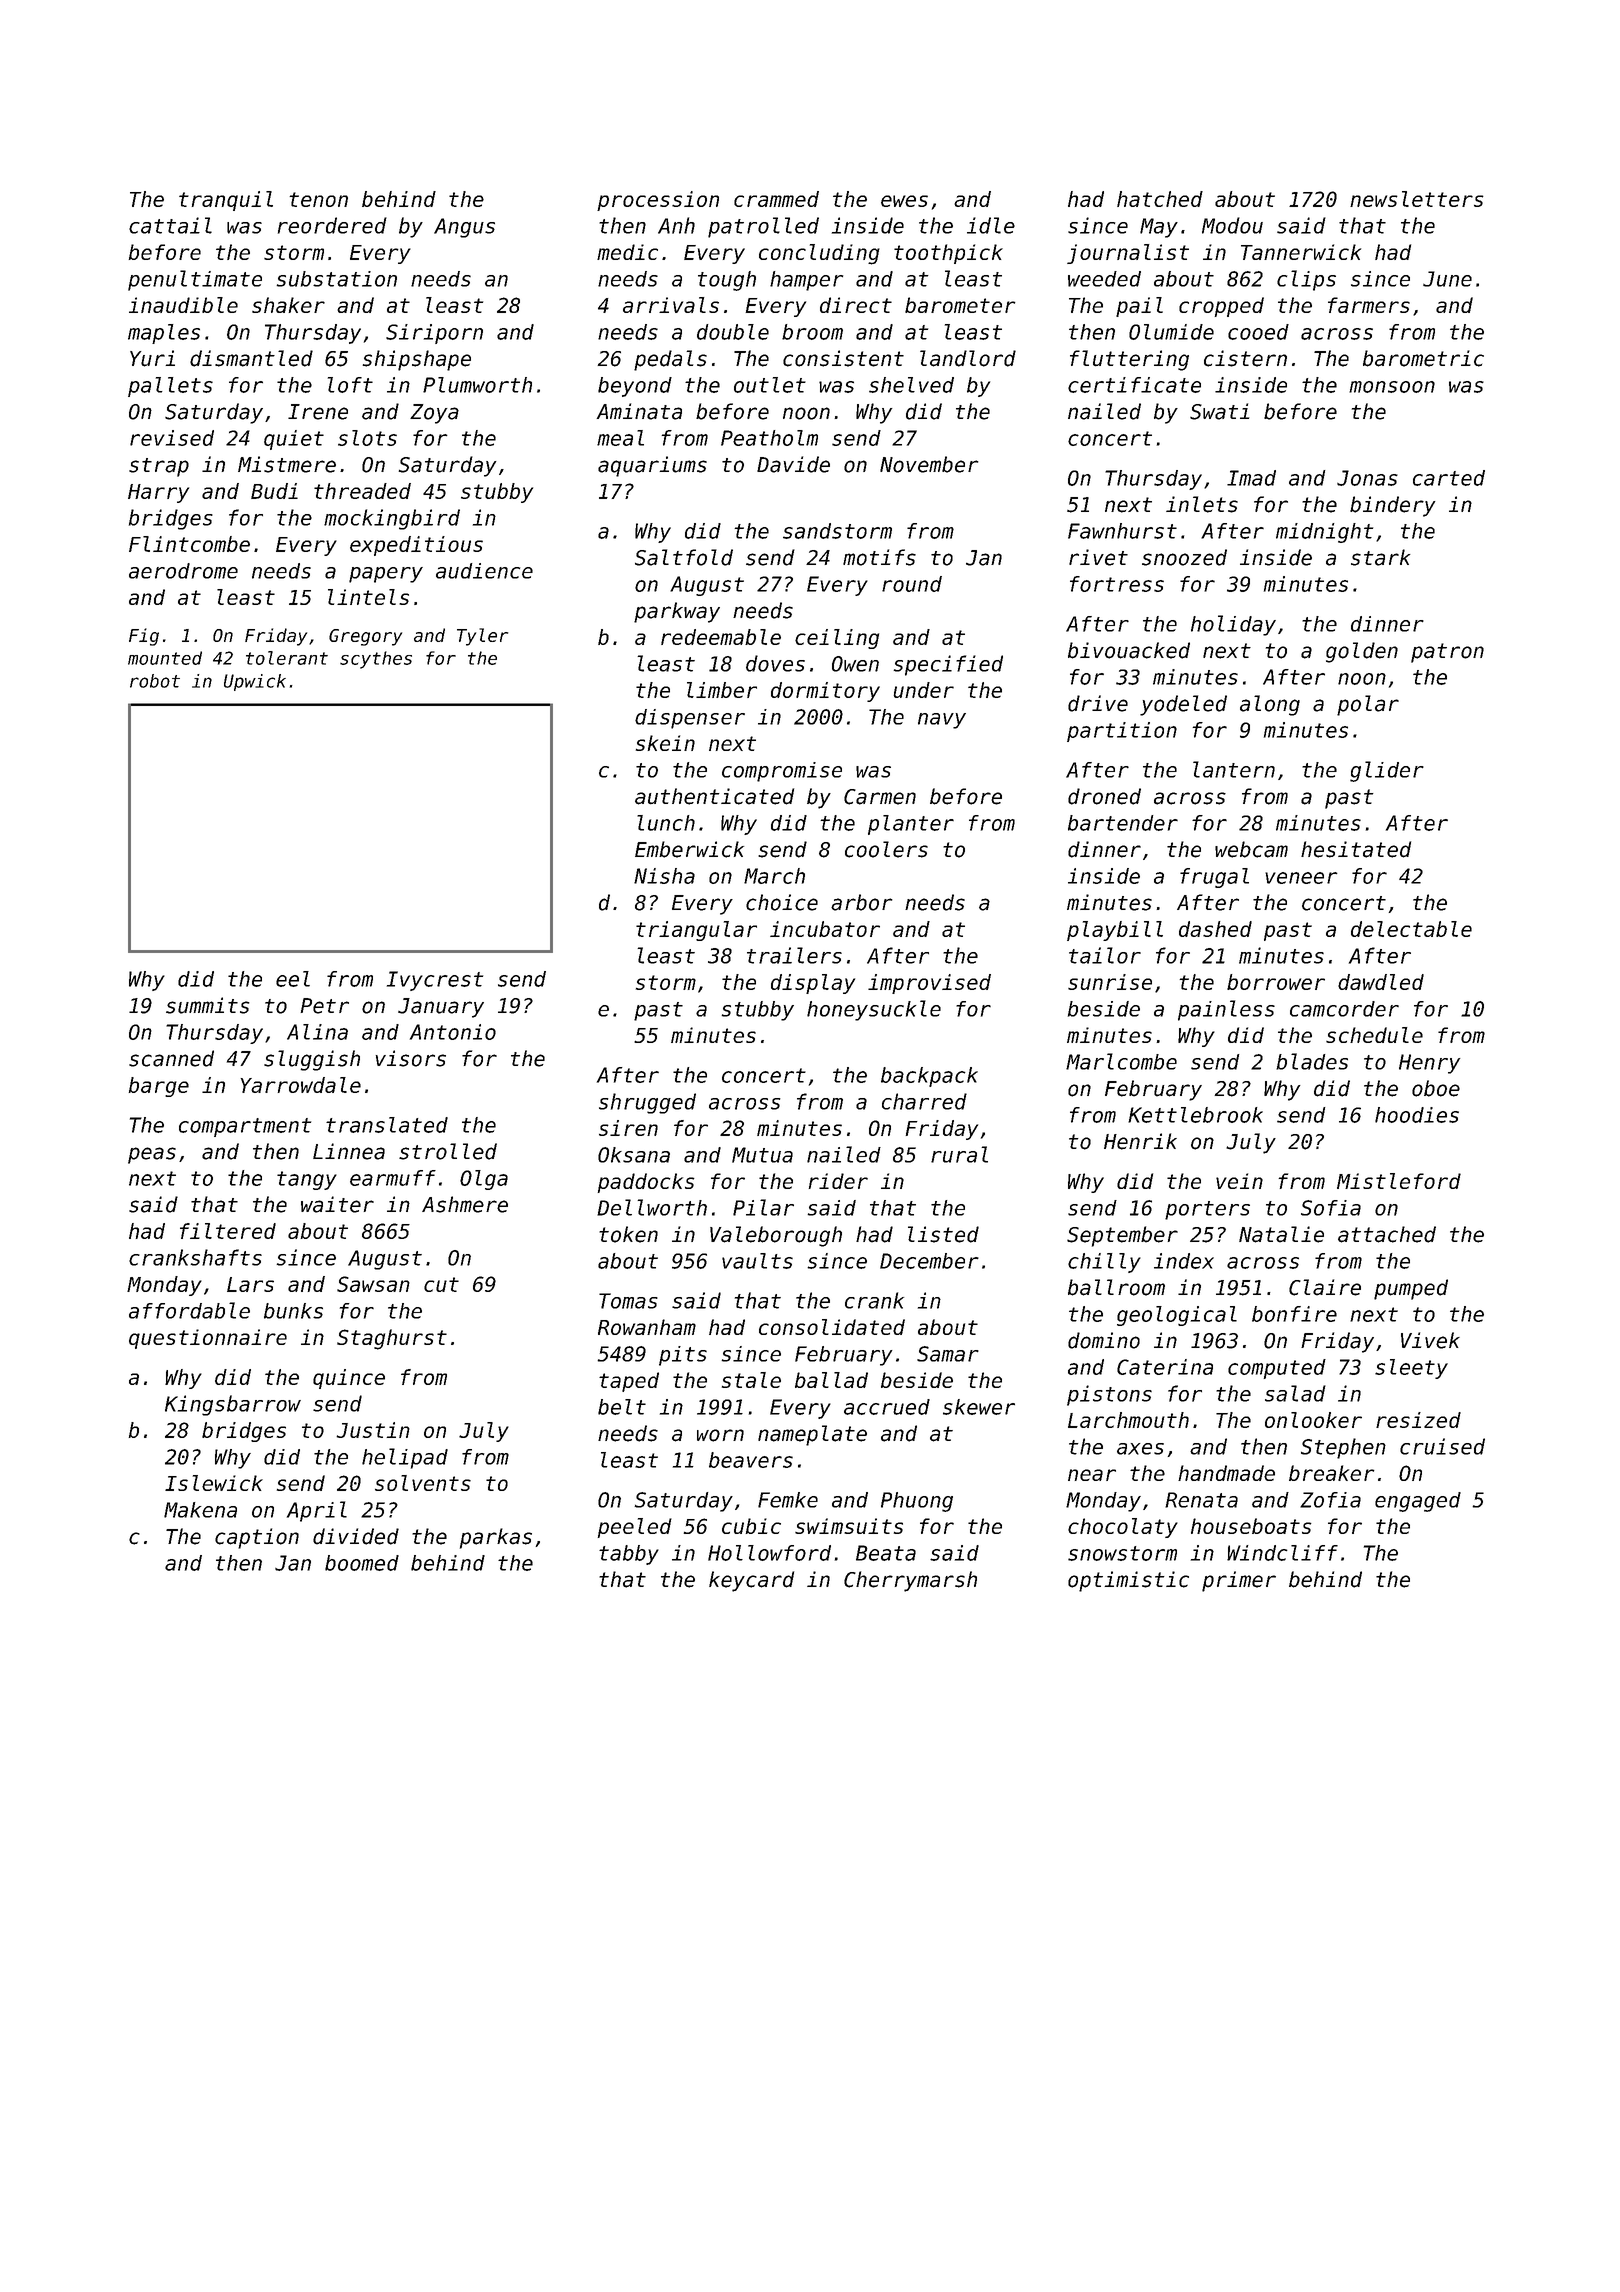 This page has width=1620, height=2292. Describe the element at coordinates (208, 1005) in the page. I see `summits` at that location.
